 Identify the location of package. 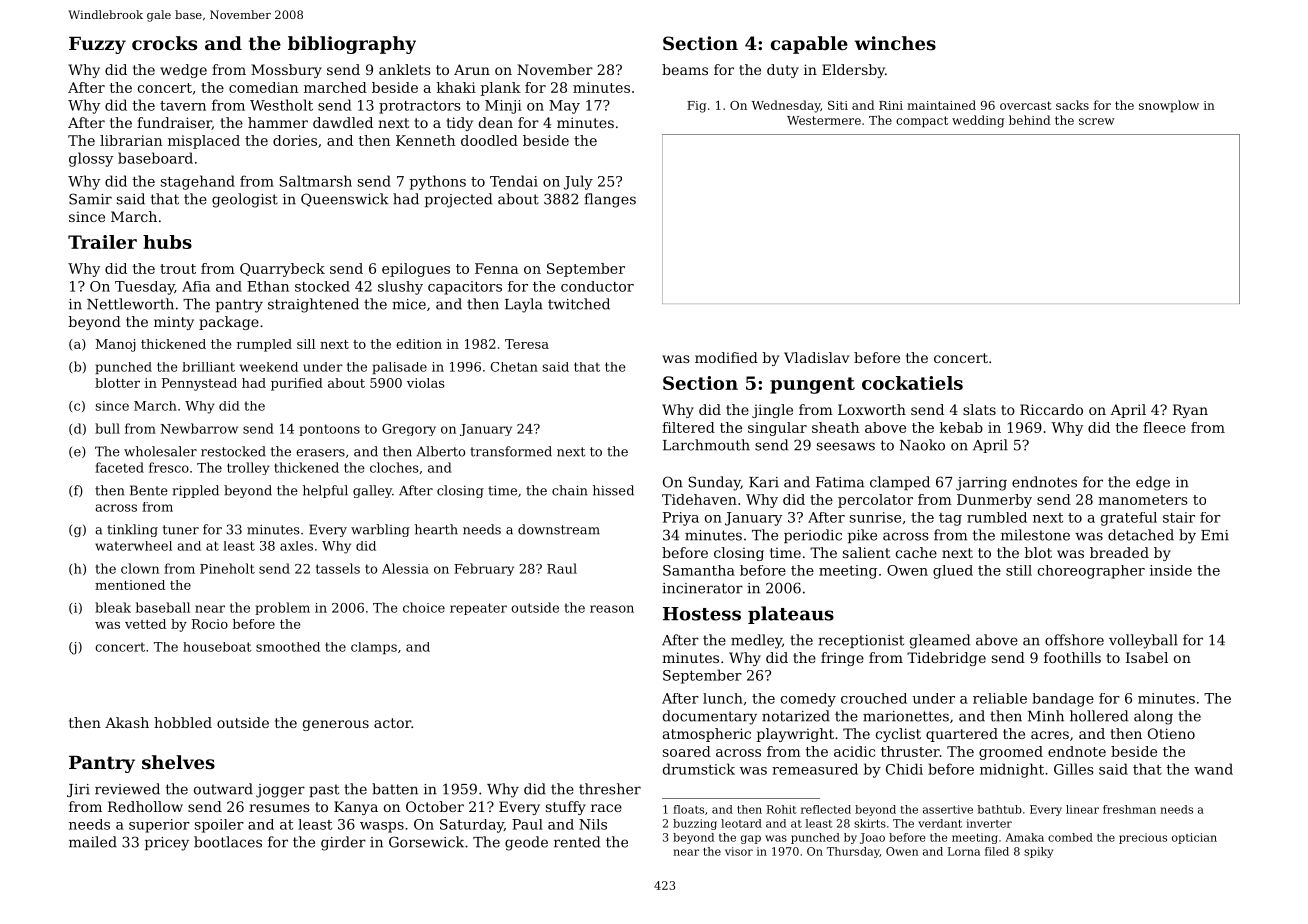
(229, 323).
